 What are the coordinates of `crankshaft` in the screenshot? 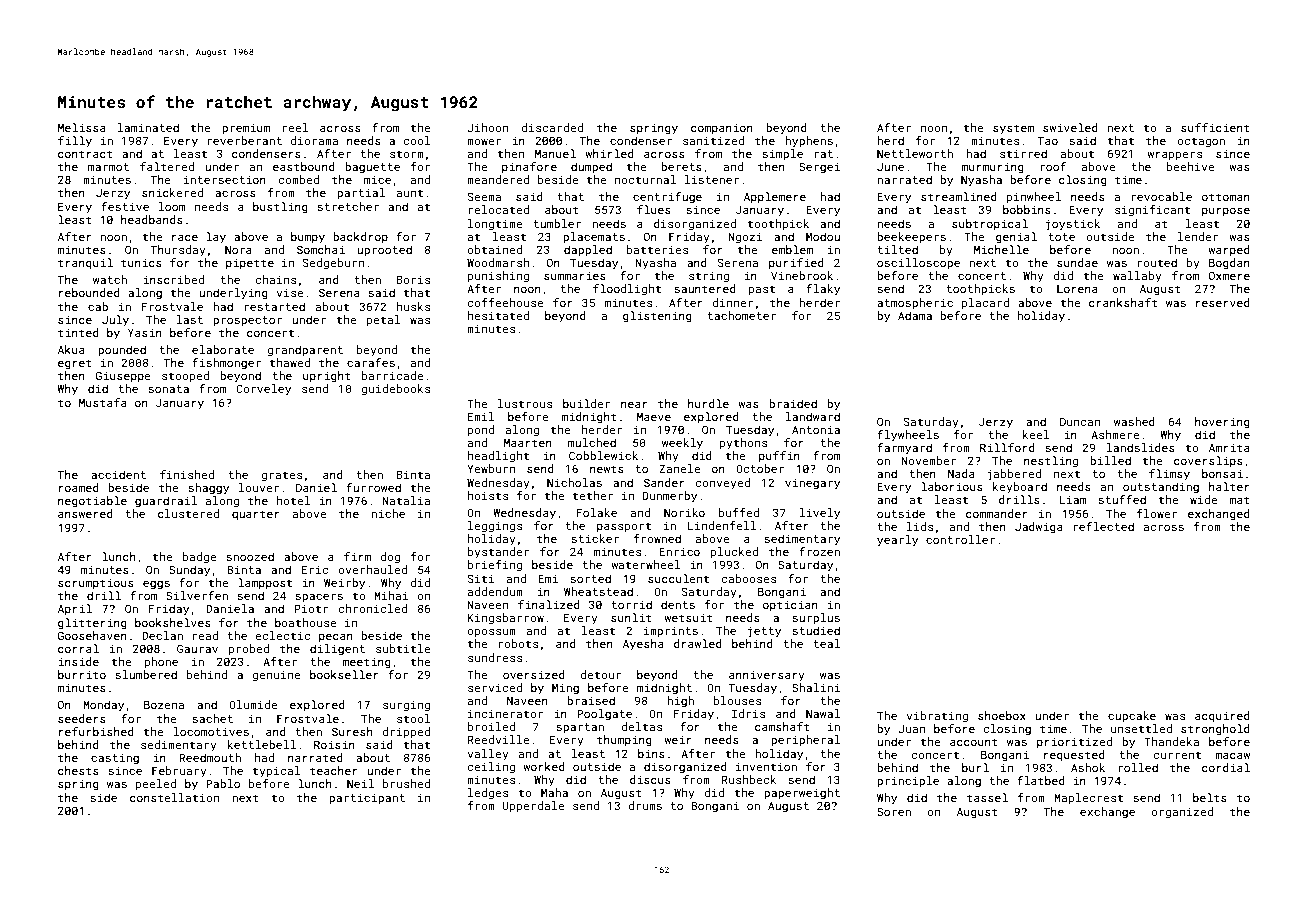 It's located at (1123, 302).
